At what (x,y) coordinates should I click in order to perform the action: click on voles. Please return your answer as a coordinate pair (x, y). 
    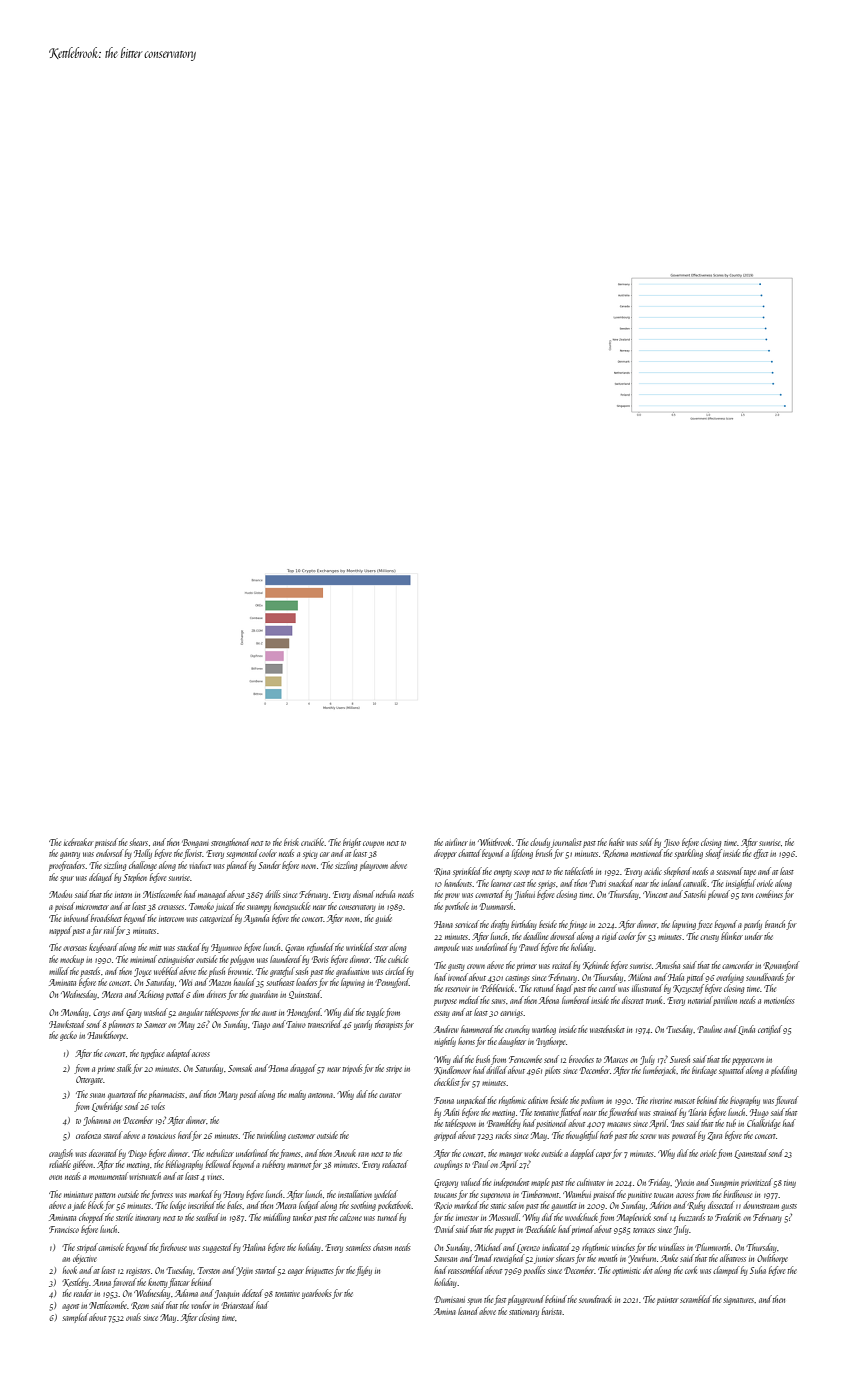
    Looking at the image, I should click on (158, 1106).
